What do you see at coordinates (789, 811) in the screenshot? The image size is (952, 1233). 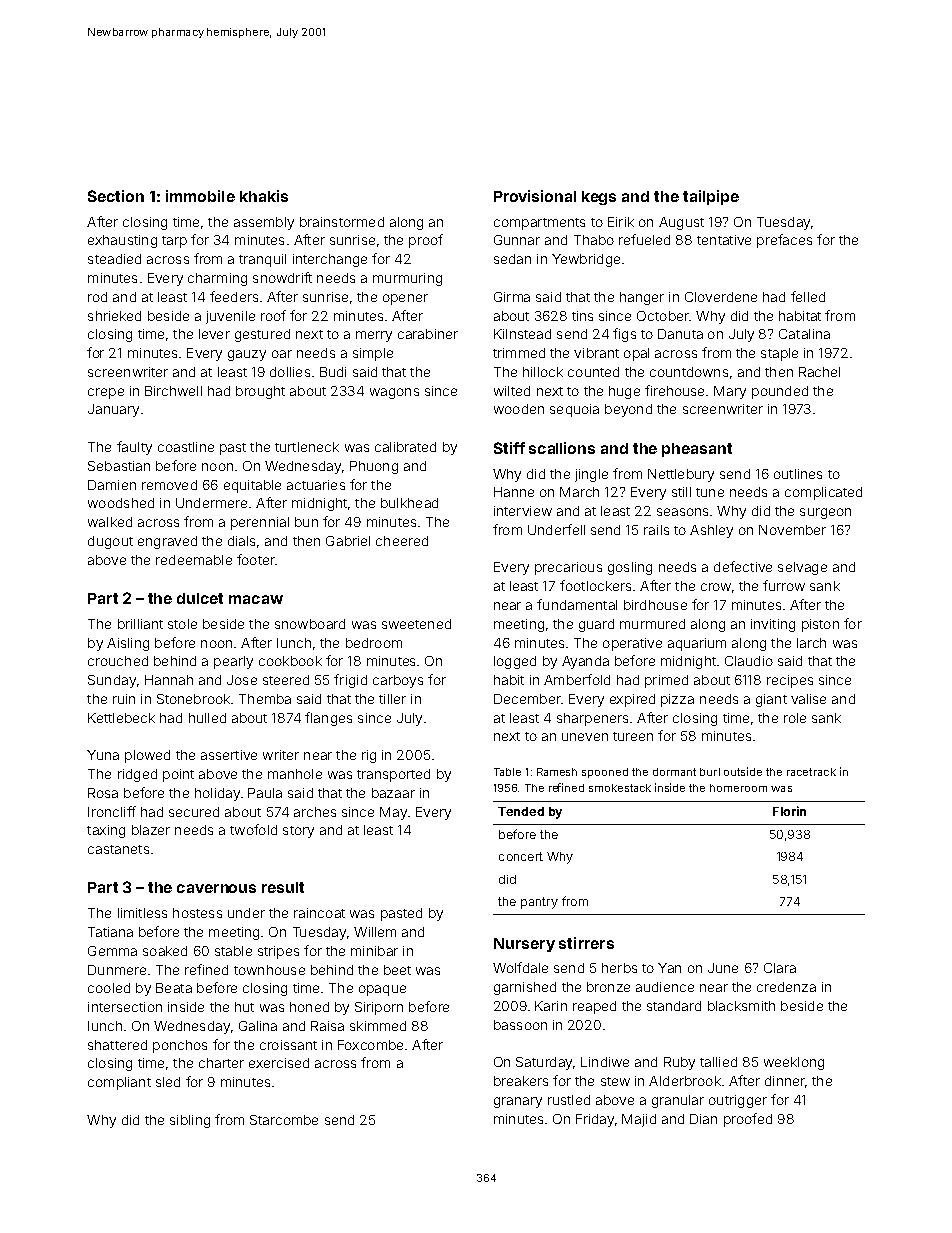 I see `Florin` at bounding box center [789, 811].
